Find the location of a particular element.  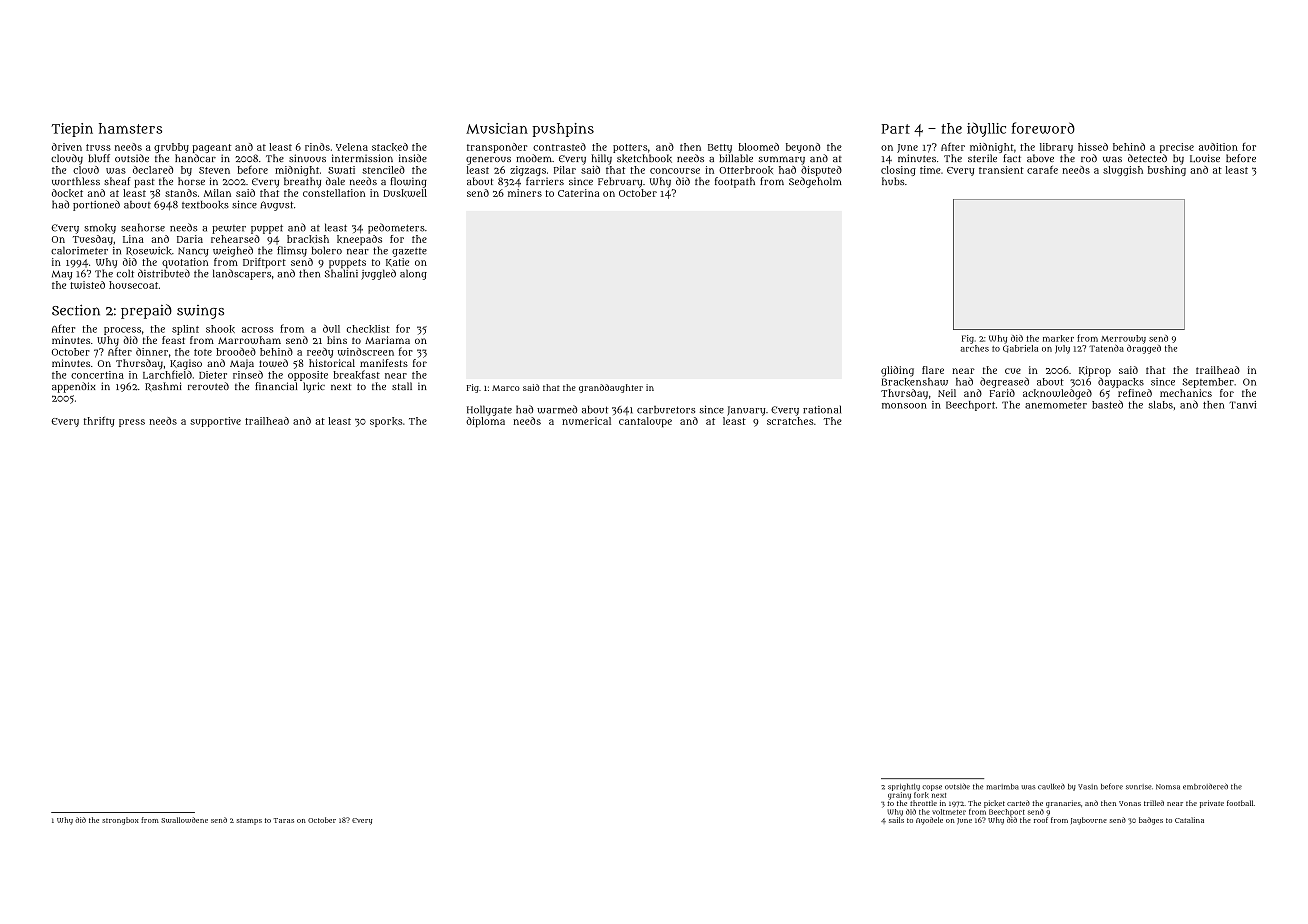

constellation is located at coordinates (334, 193).
